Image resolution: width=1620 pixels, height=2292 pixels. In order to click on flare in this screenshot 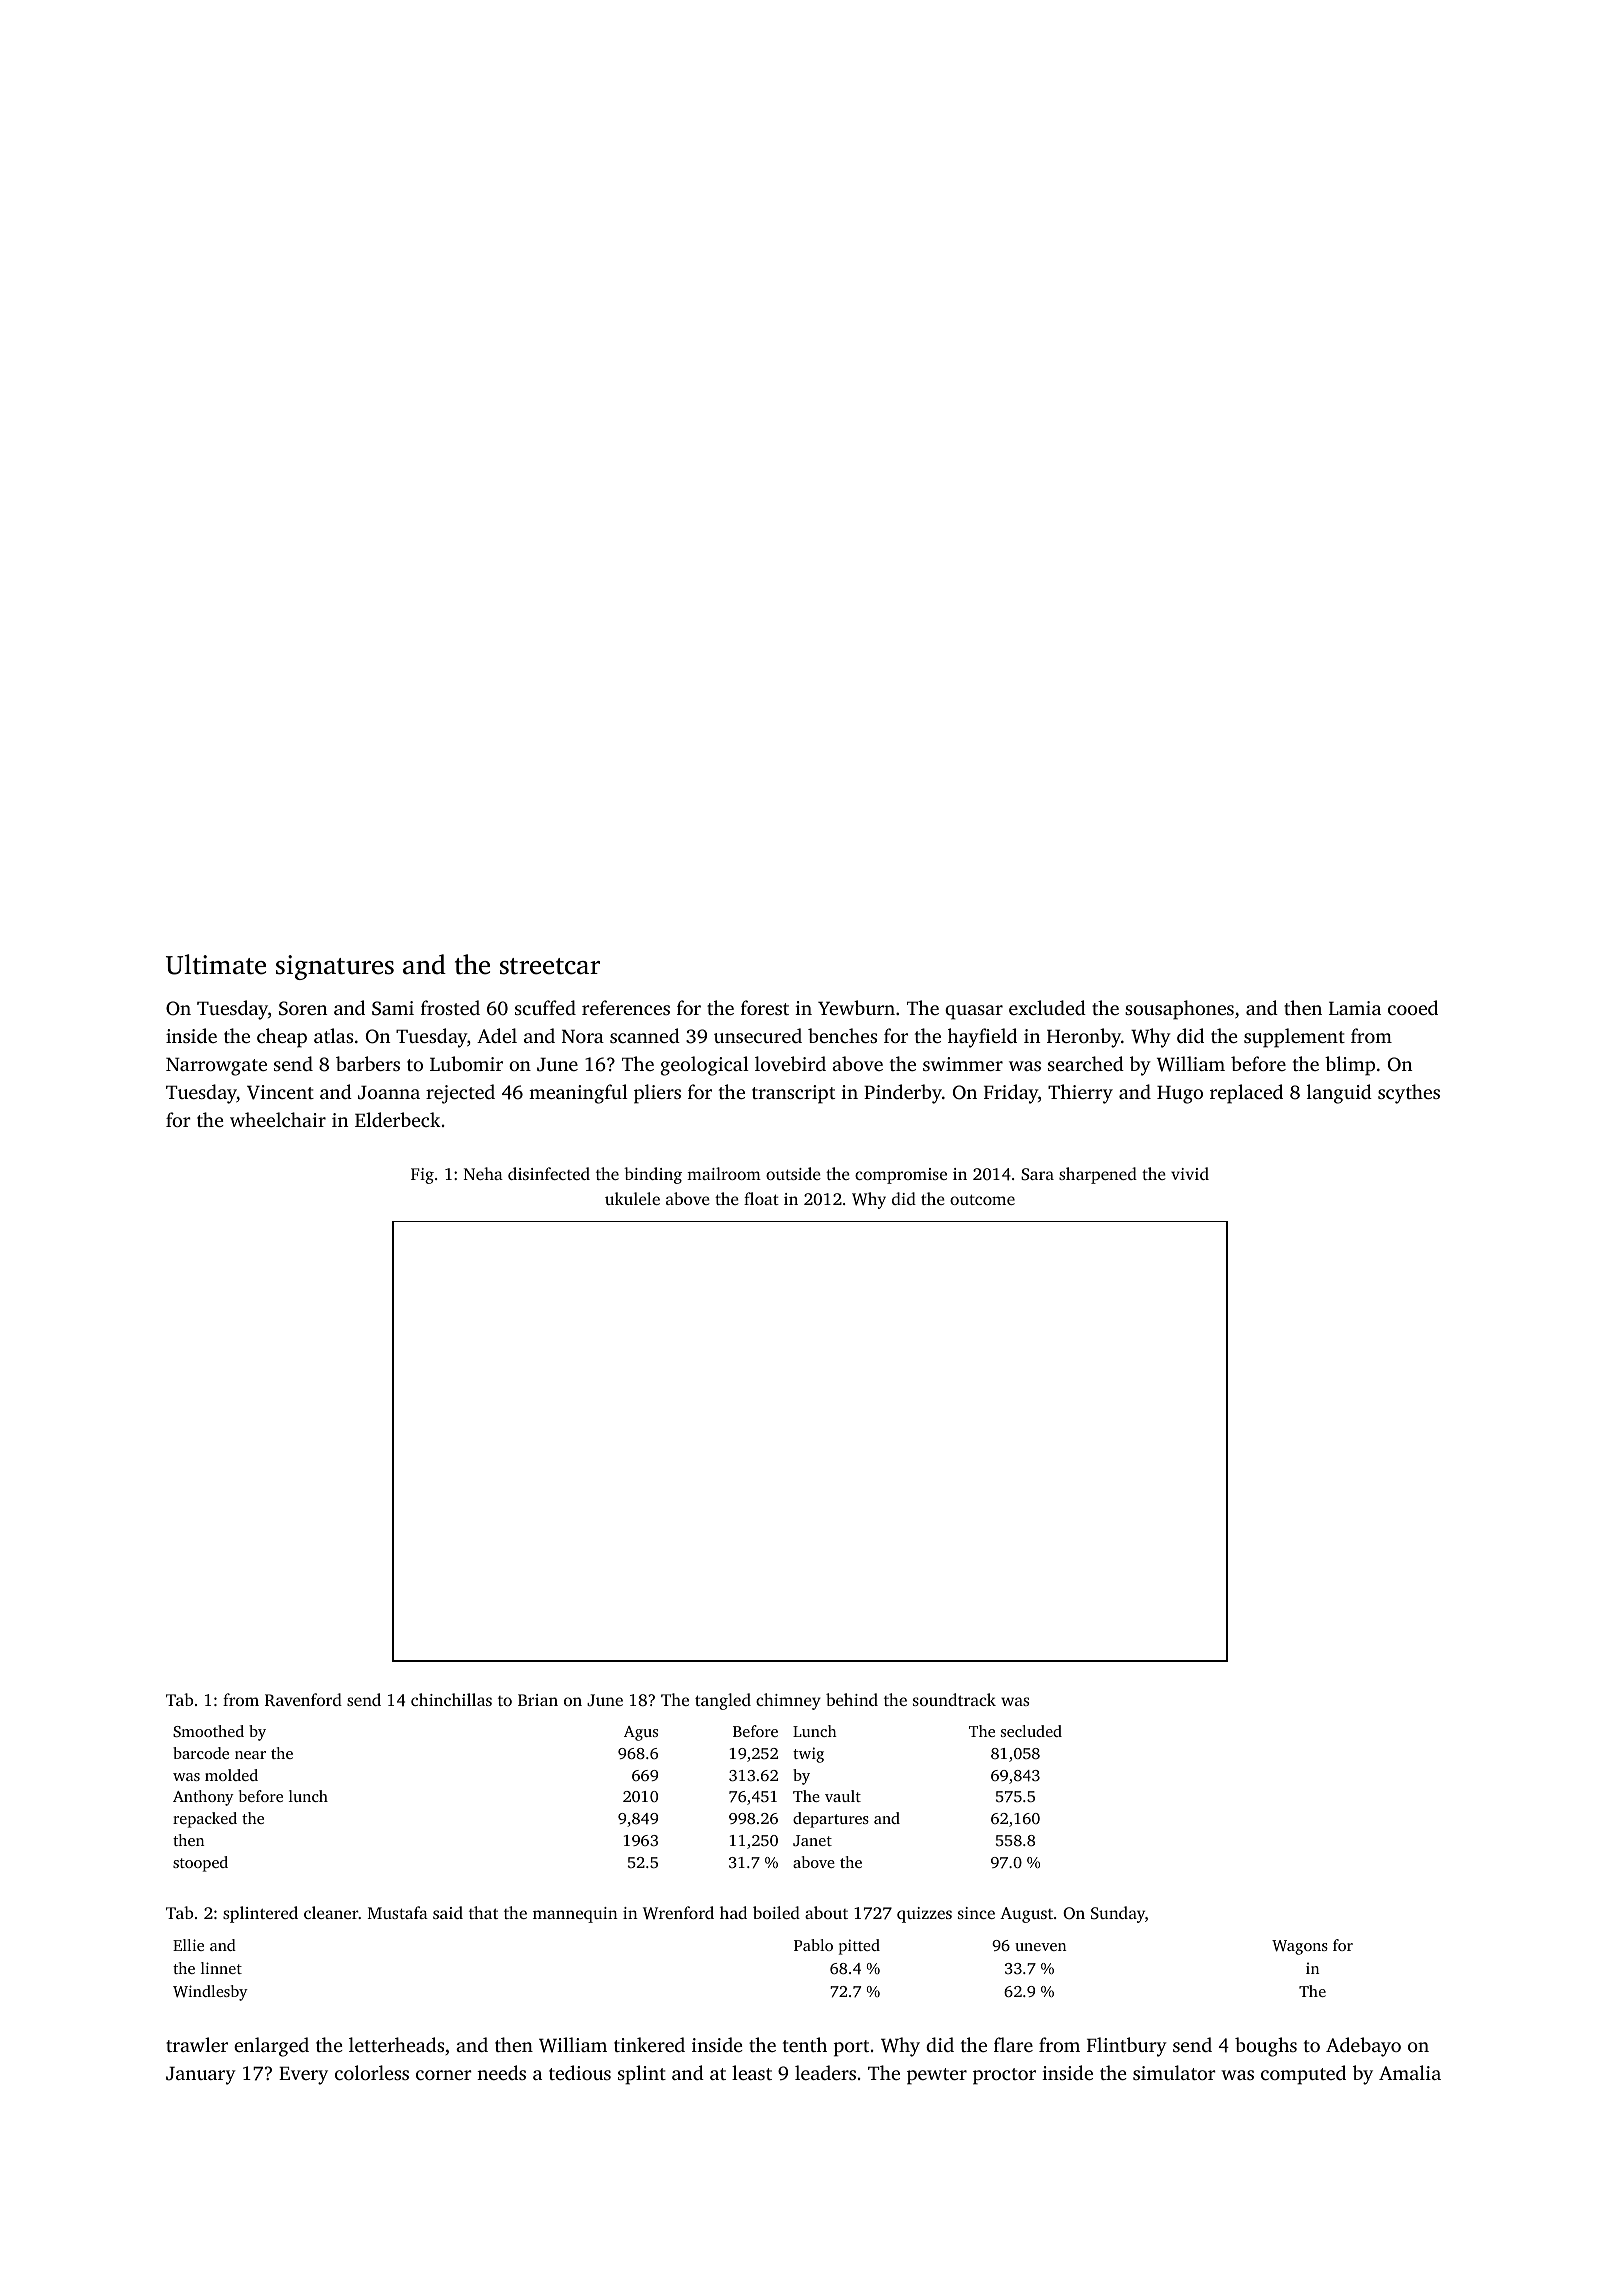, I will do `click(1013, 2044)`.
